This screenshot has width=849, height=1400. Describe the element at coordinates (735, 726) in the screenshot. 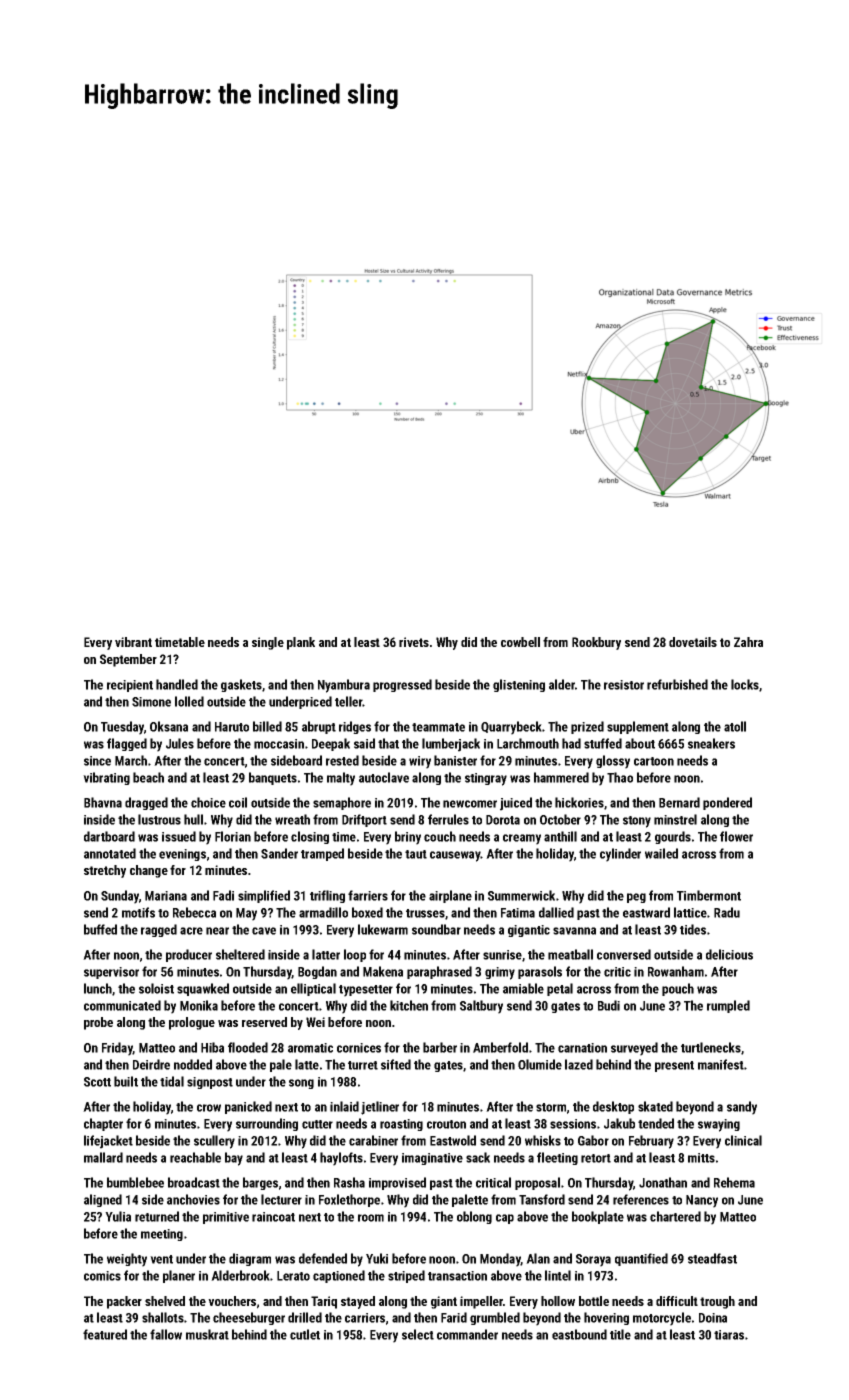

I see `atoll` at that location.
